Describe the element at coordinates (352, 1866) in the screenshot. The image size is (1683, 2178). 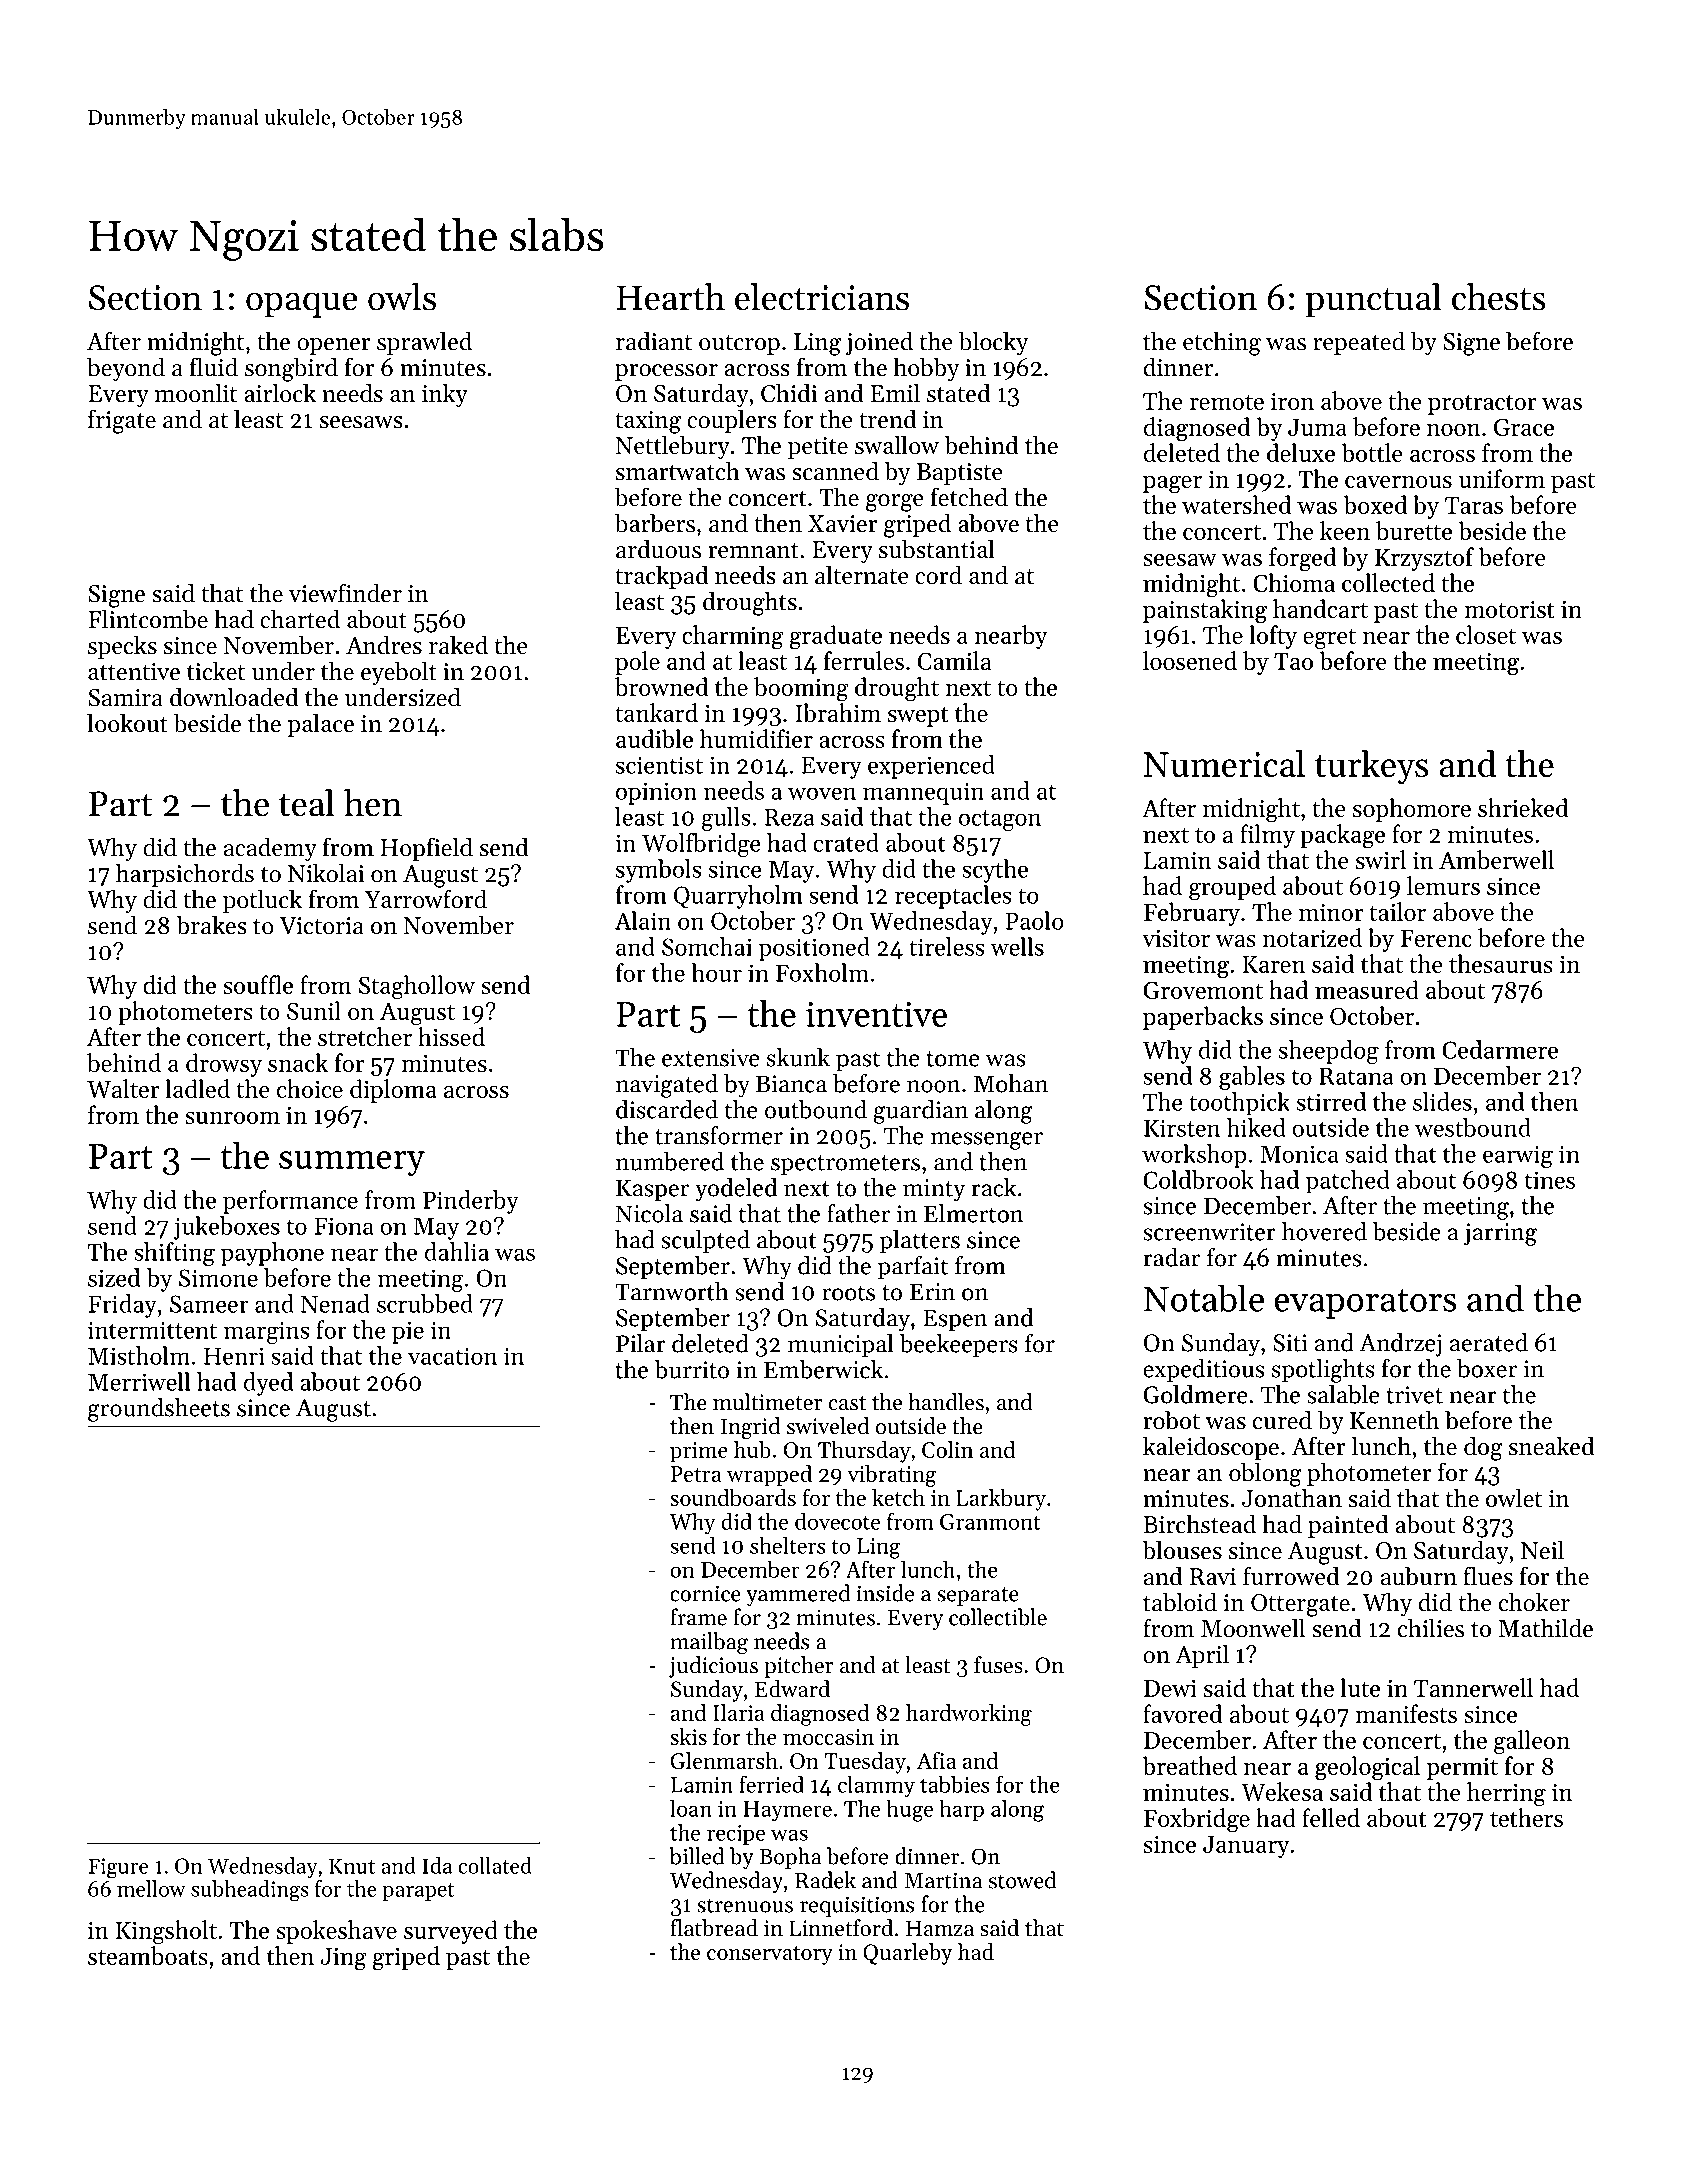
I see `Knut` at that location.
